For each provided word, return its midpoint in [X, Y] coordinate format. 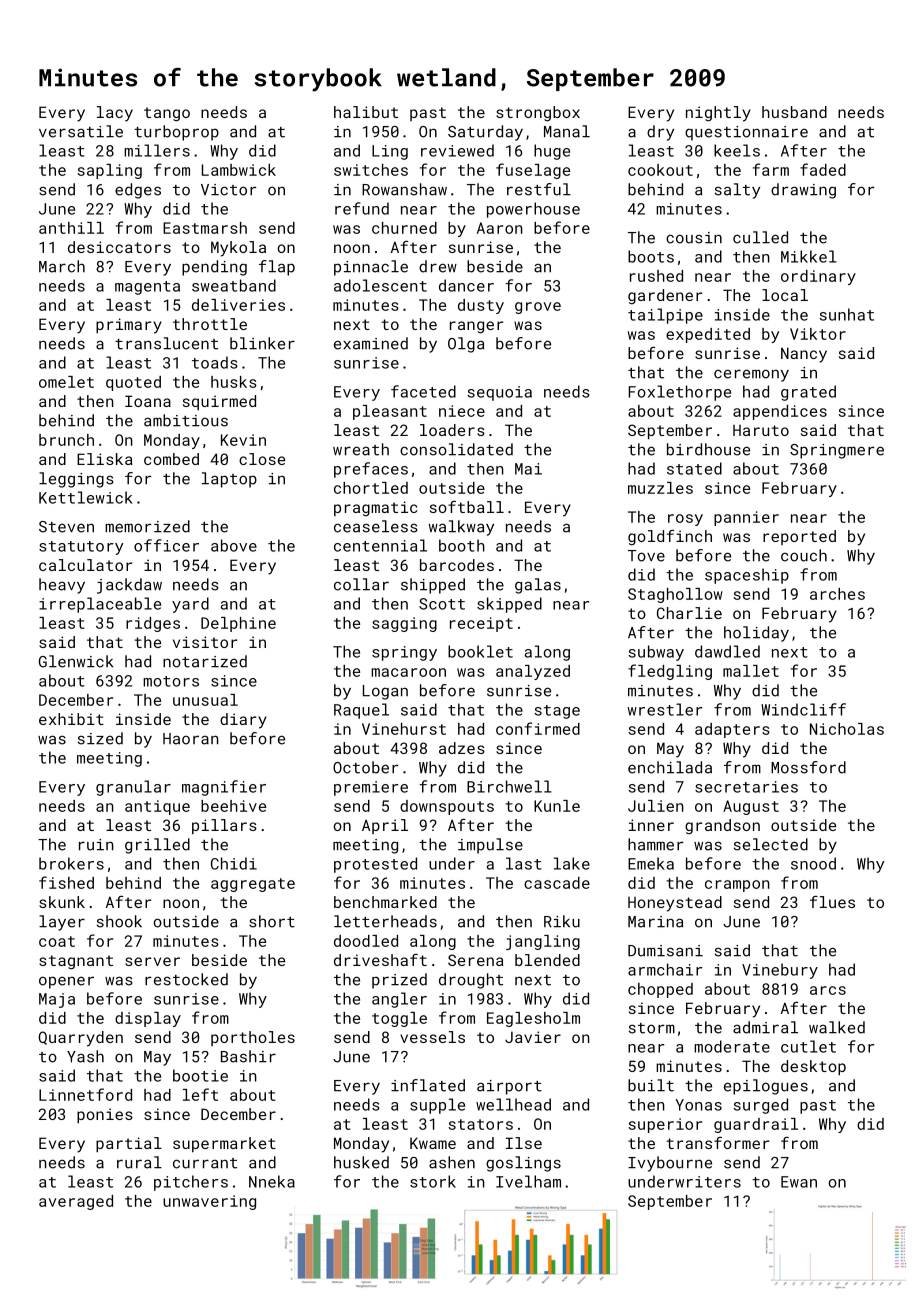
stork [433, 1181]
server [152, 961]
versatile [81, 131]
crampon [737, 886]
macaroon [408, 672]
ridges [153, 624]
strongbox [538, 114]
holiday [756, 634]
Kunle [557, 806]
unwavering [209, 1202]
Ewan [799, 1182]
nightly [718, 114]
